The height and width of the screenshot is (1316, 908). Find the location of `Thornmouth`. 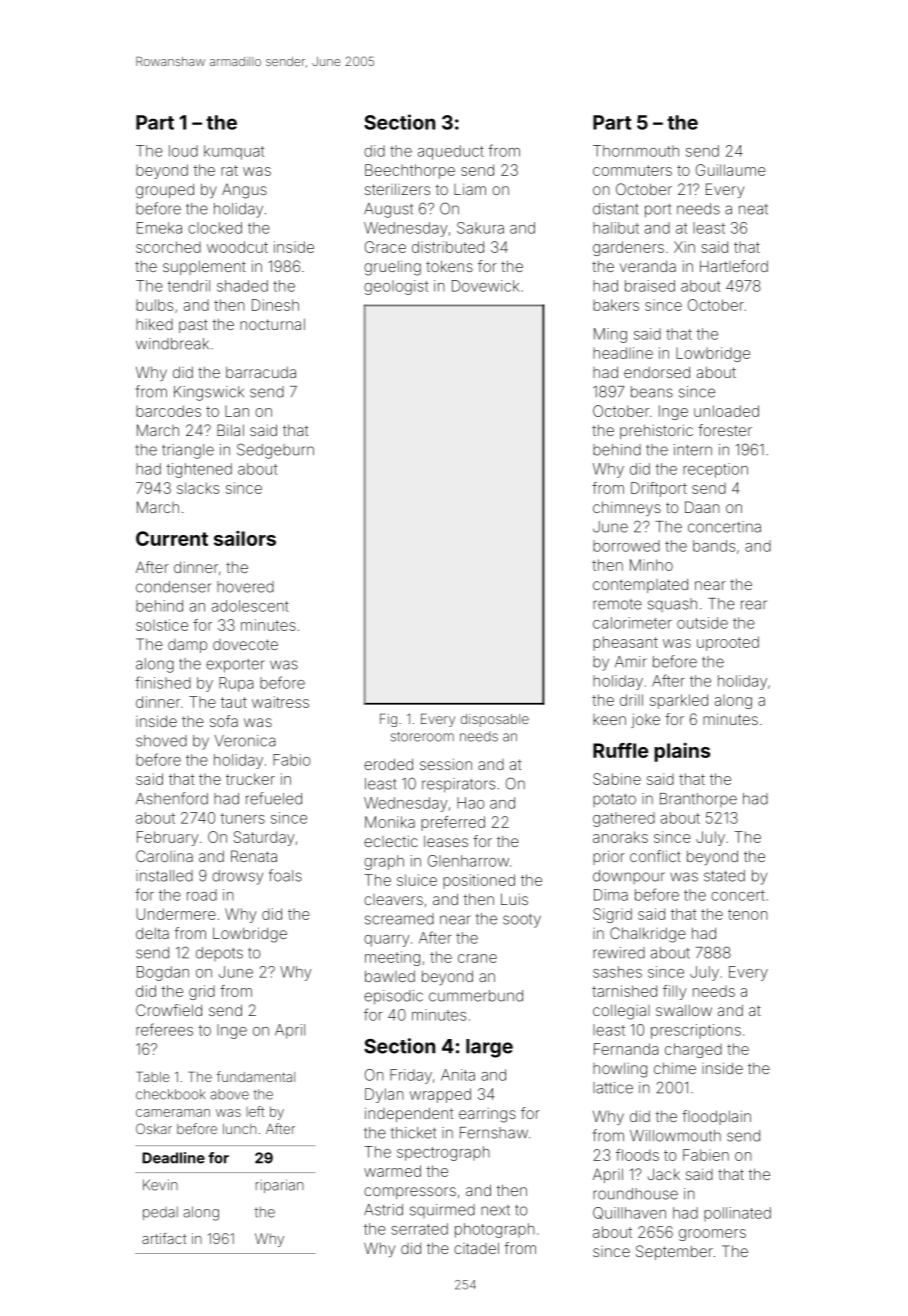

Thornmouth is located at coordinates (636, 151).
